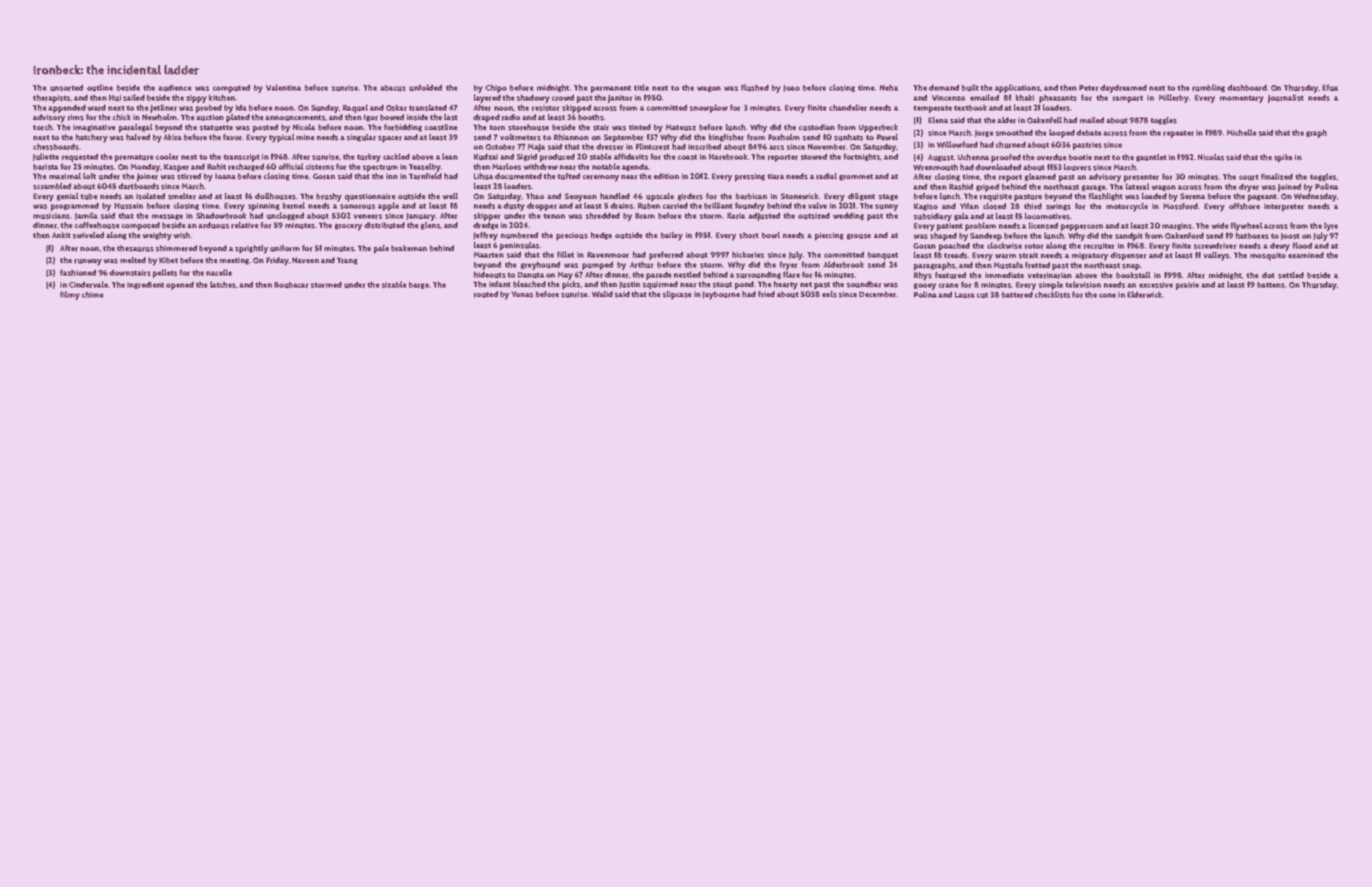 This page has width=1372, height=887. Describe the element at coordinates (755, 87) in the page. I see `flushed` at that location.
